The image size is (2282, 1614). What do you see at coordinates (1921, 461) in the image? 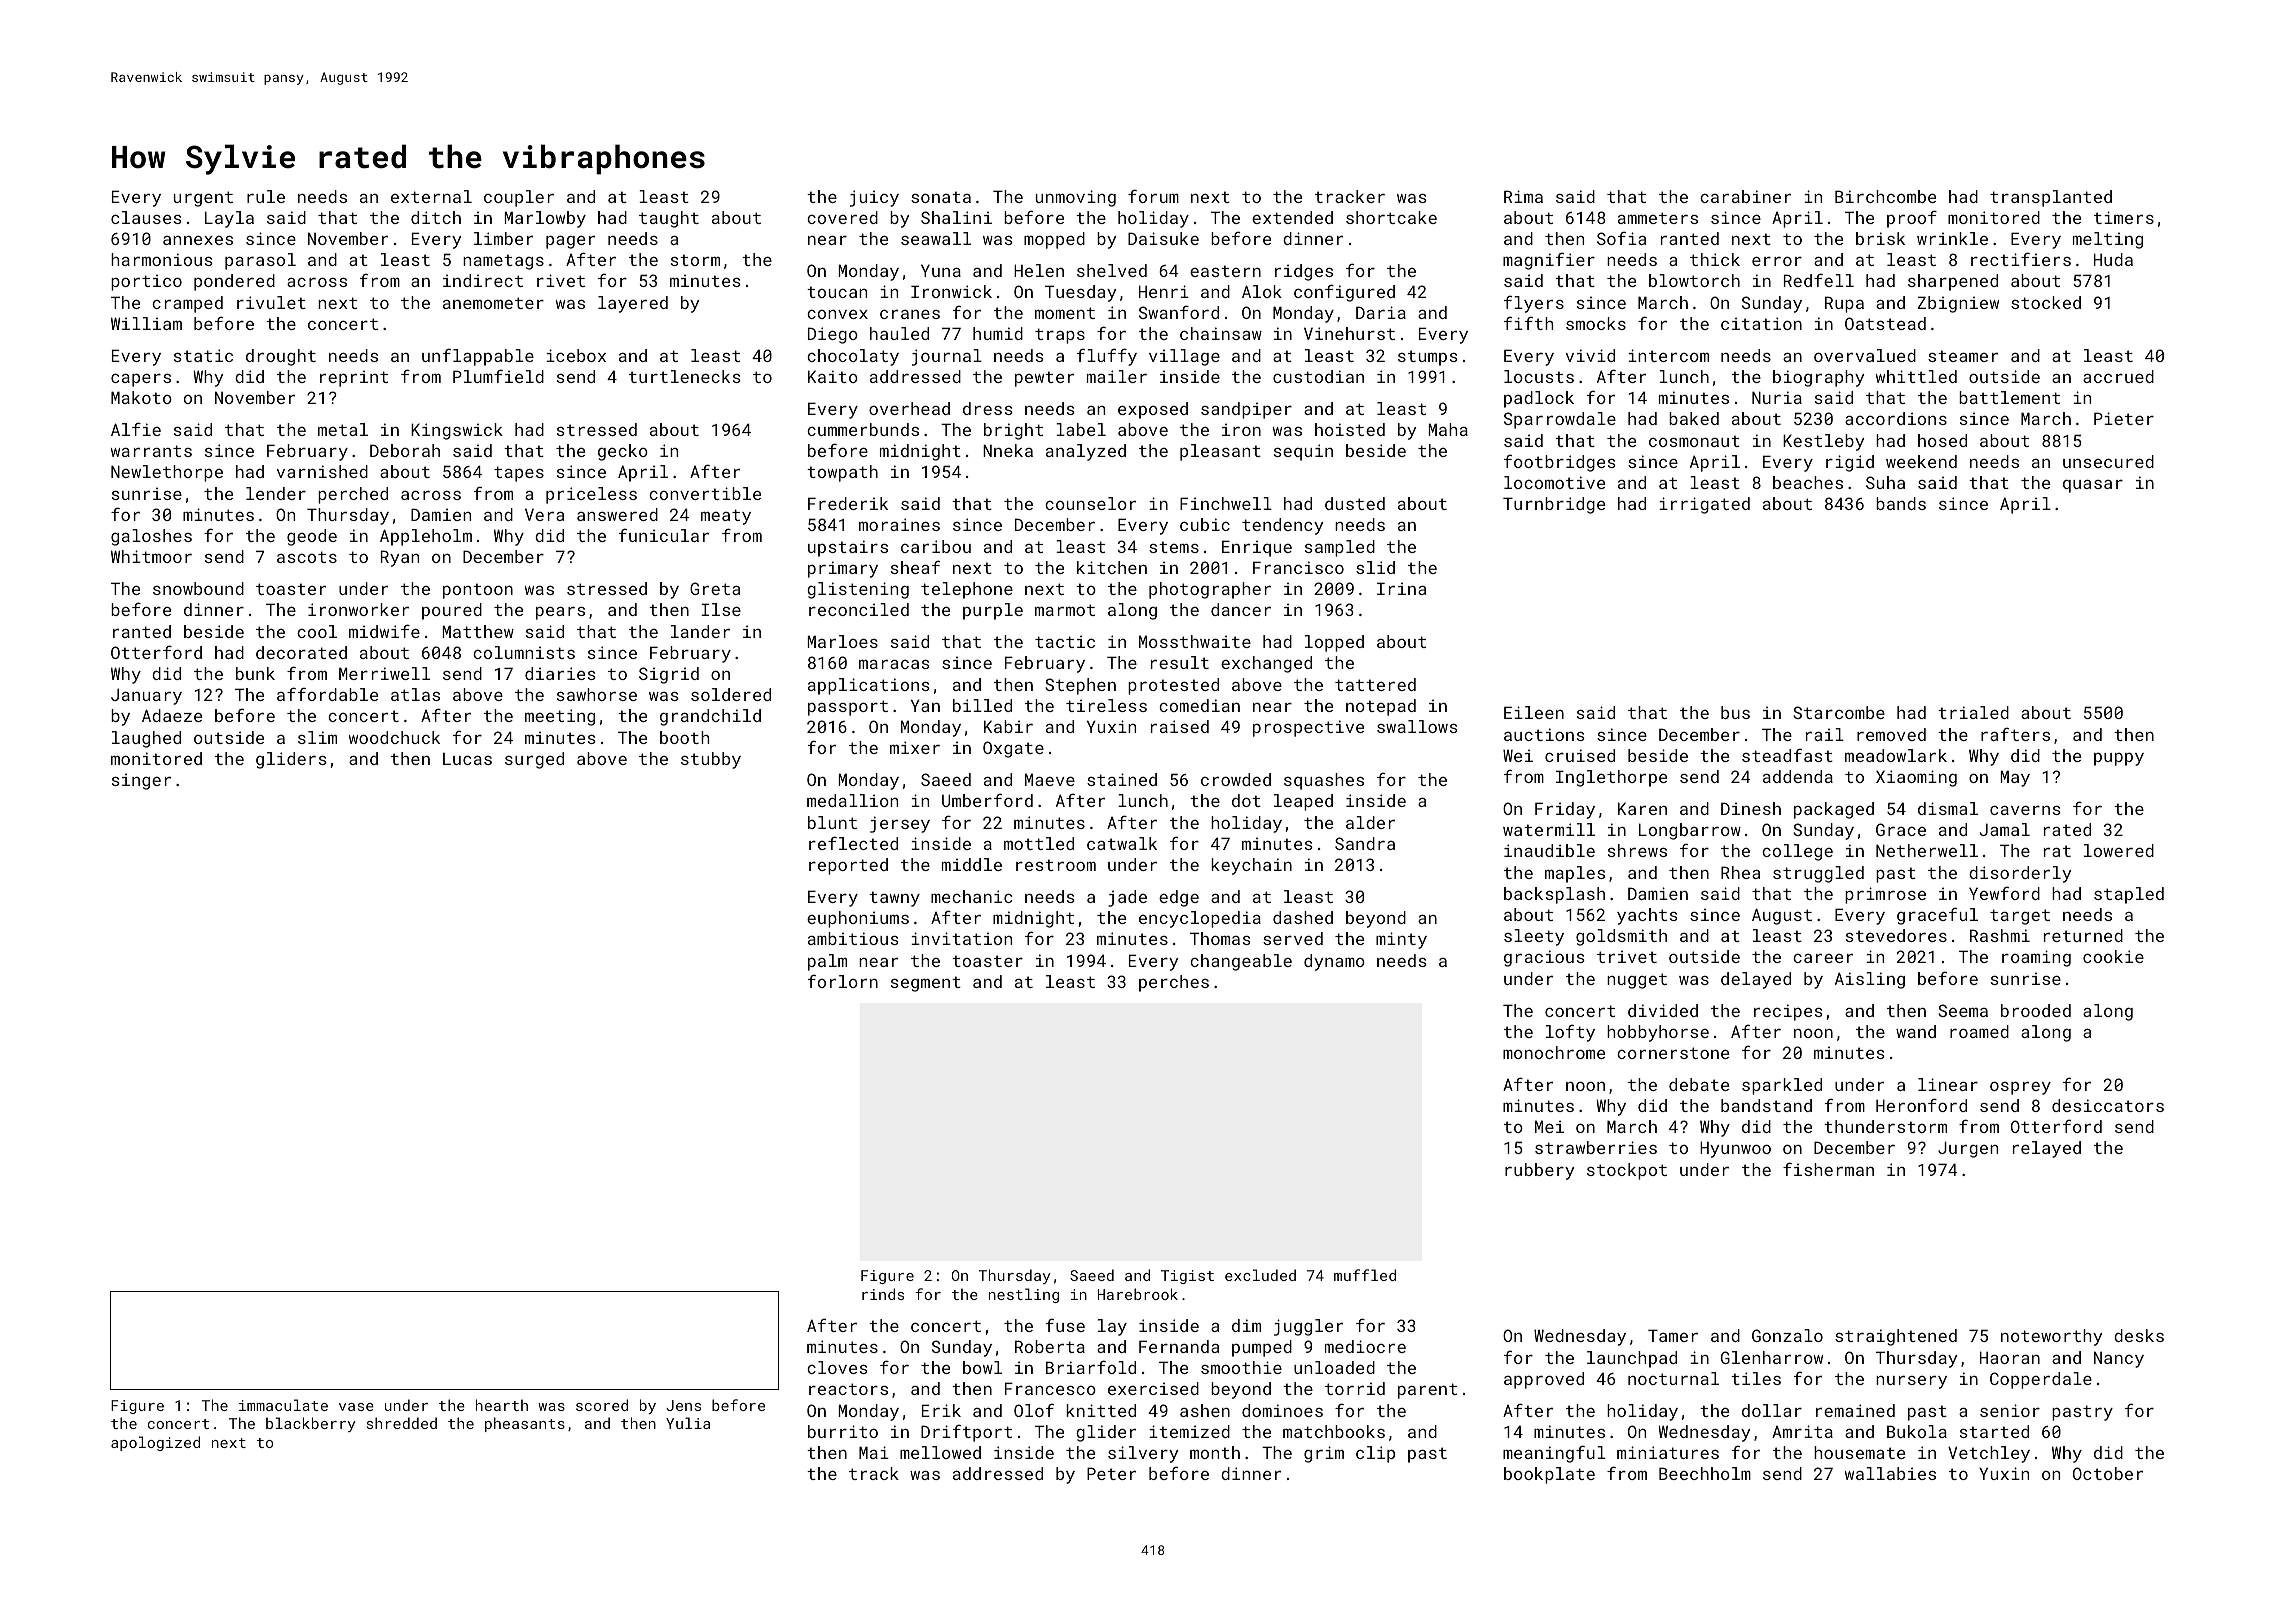
I see `weekend` at bounding box center [1921, 461].
